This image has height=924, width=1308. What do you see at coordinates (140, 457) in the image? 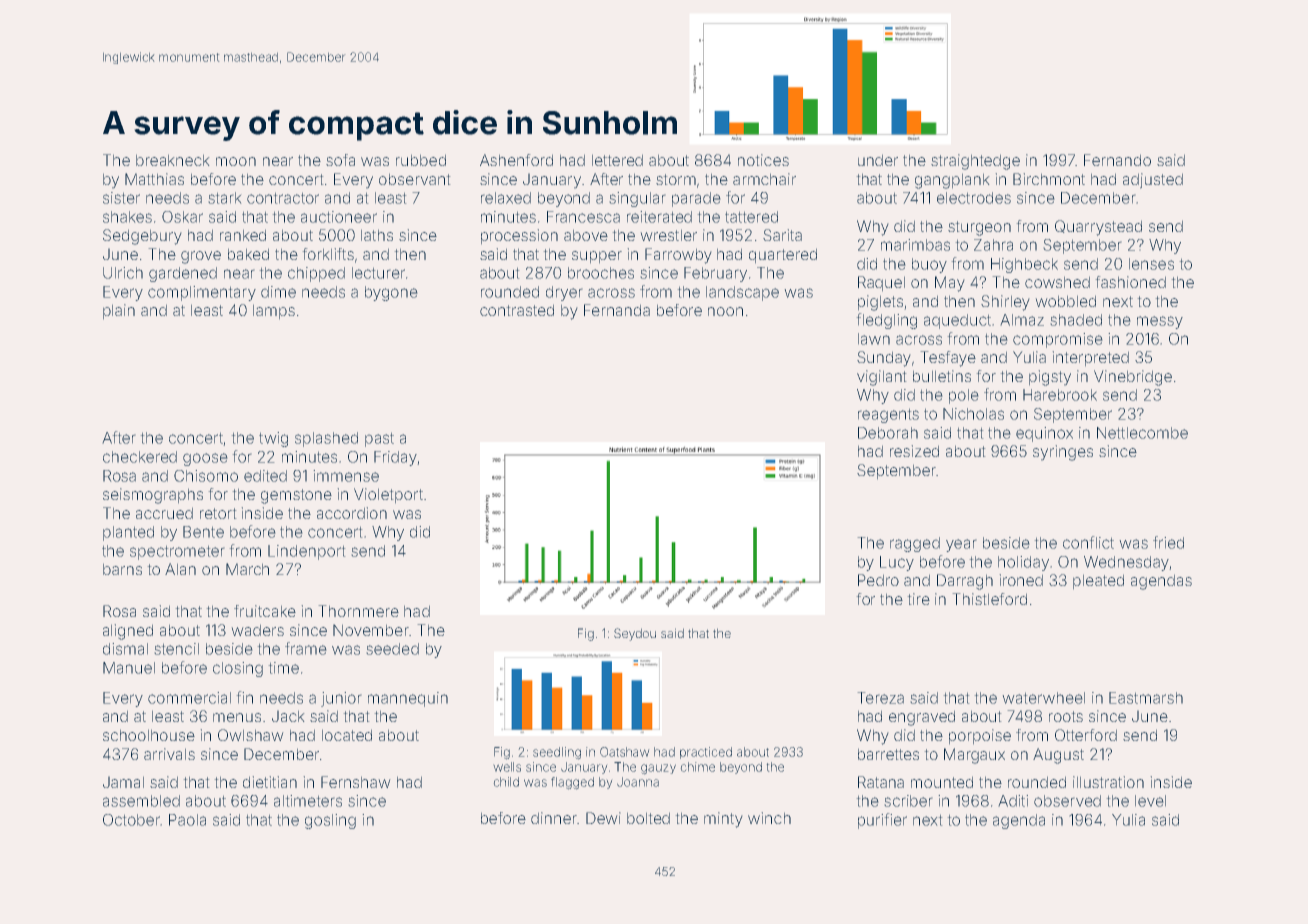
I see `checkered` at bounding box center [140, 457].
